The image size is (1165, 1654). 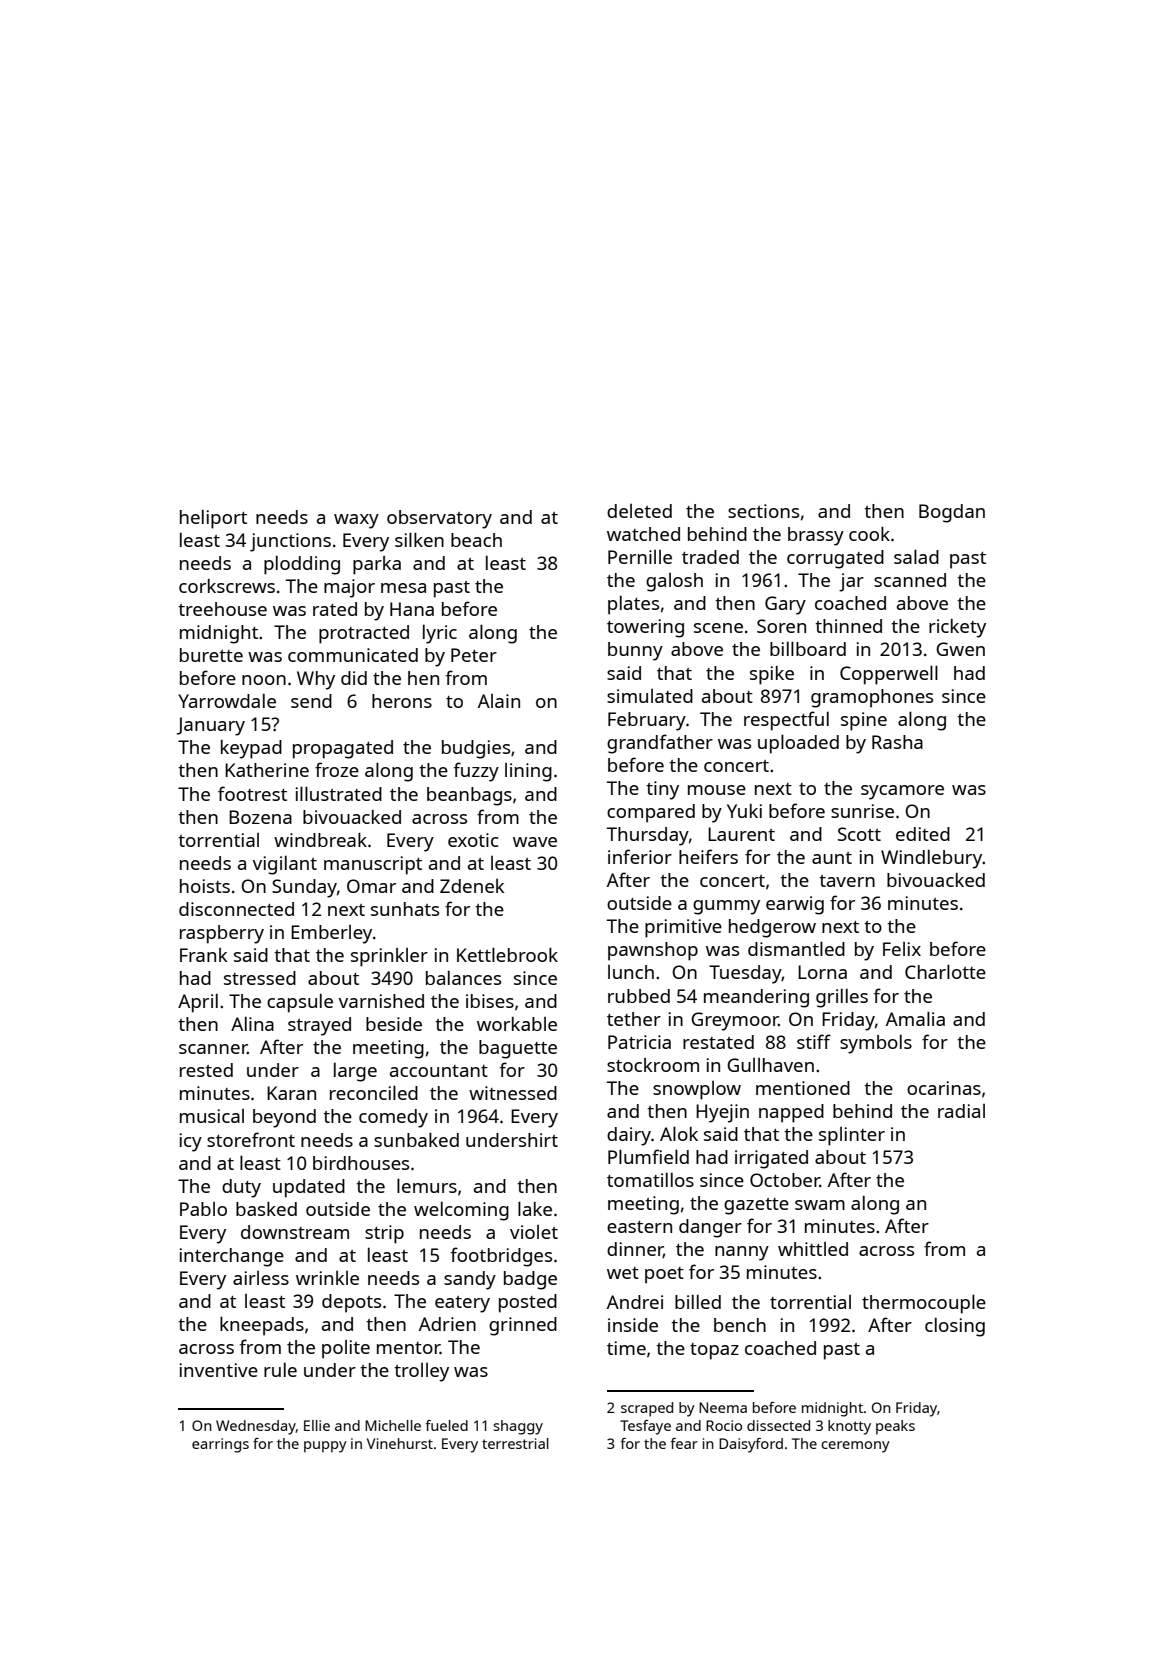 I want to click on Daisyford, so click(x=751, y=1445).
